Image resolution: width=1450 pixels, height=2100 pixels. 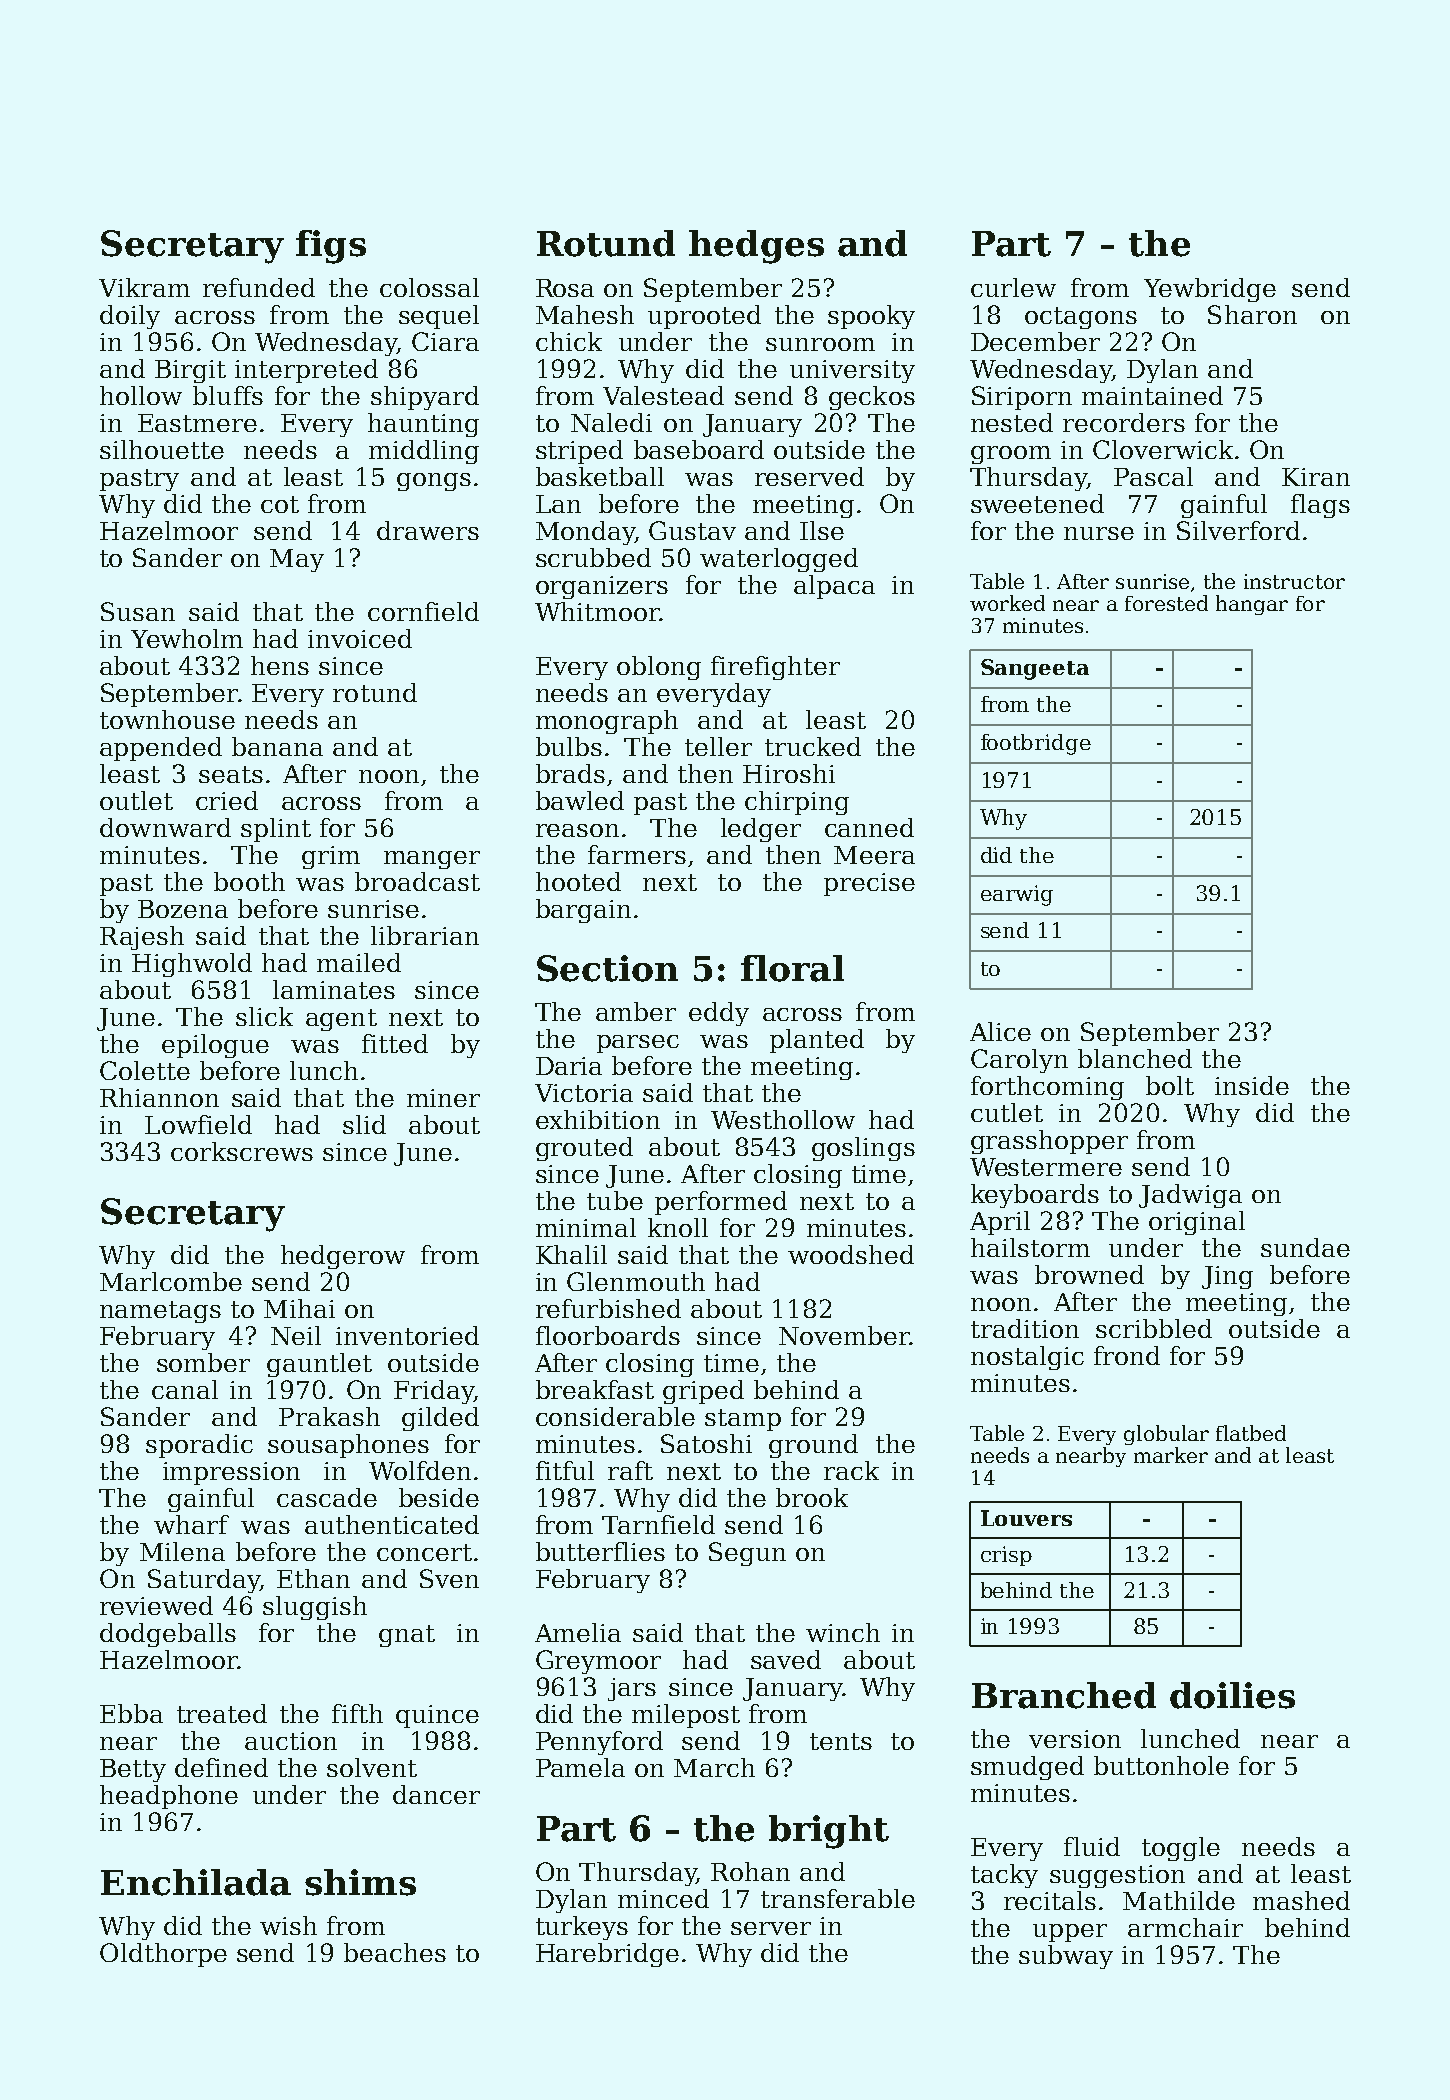 What do you see at coordinates (144, 287) in the screenshot?
I see `Vikram` at bounding box center [144, 287].
